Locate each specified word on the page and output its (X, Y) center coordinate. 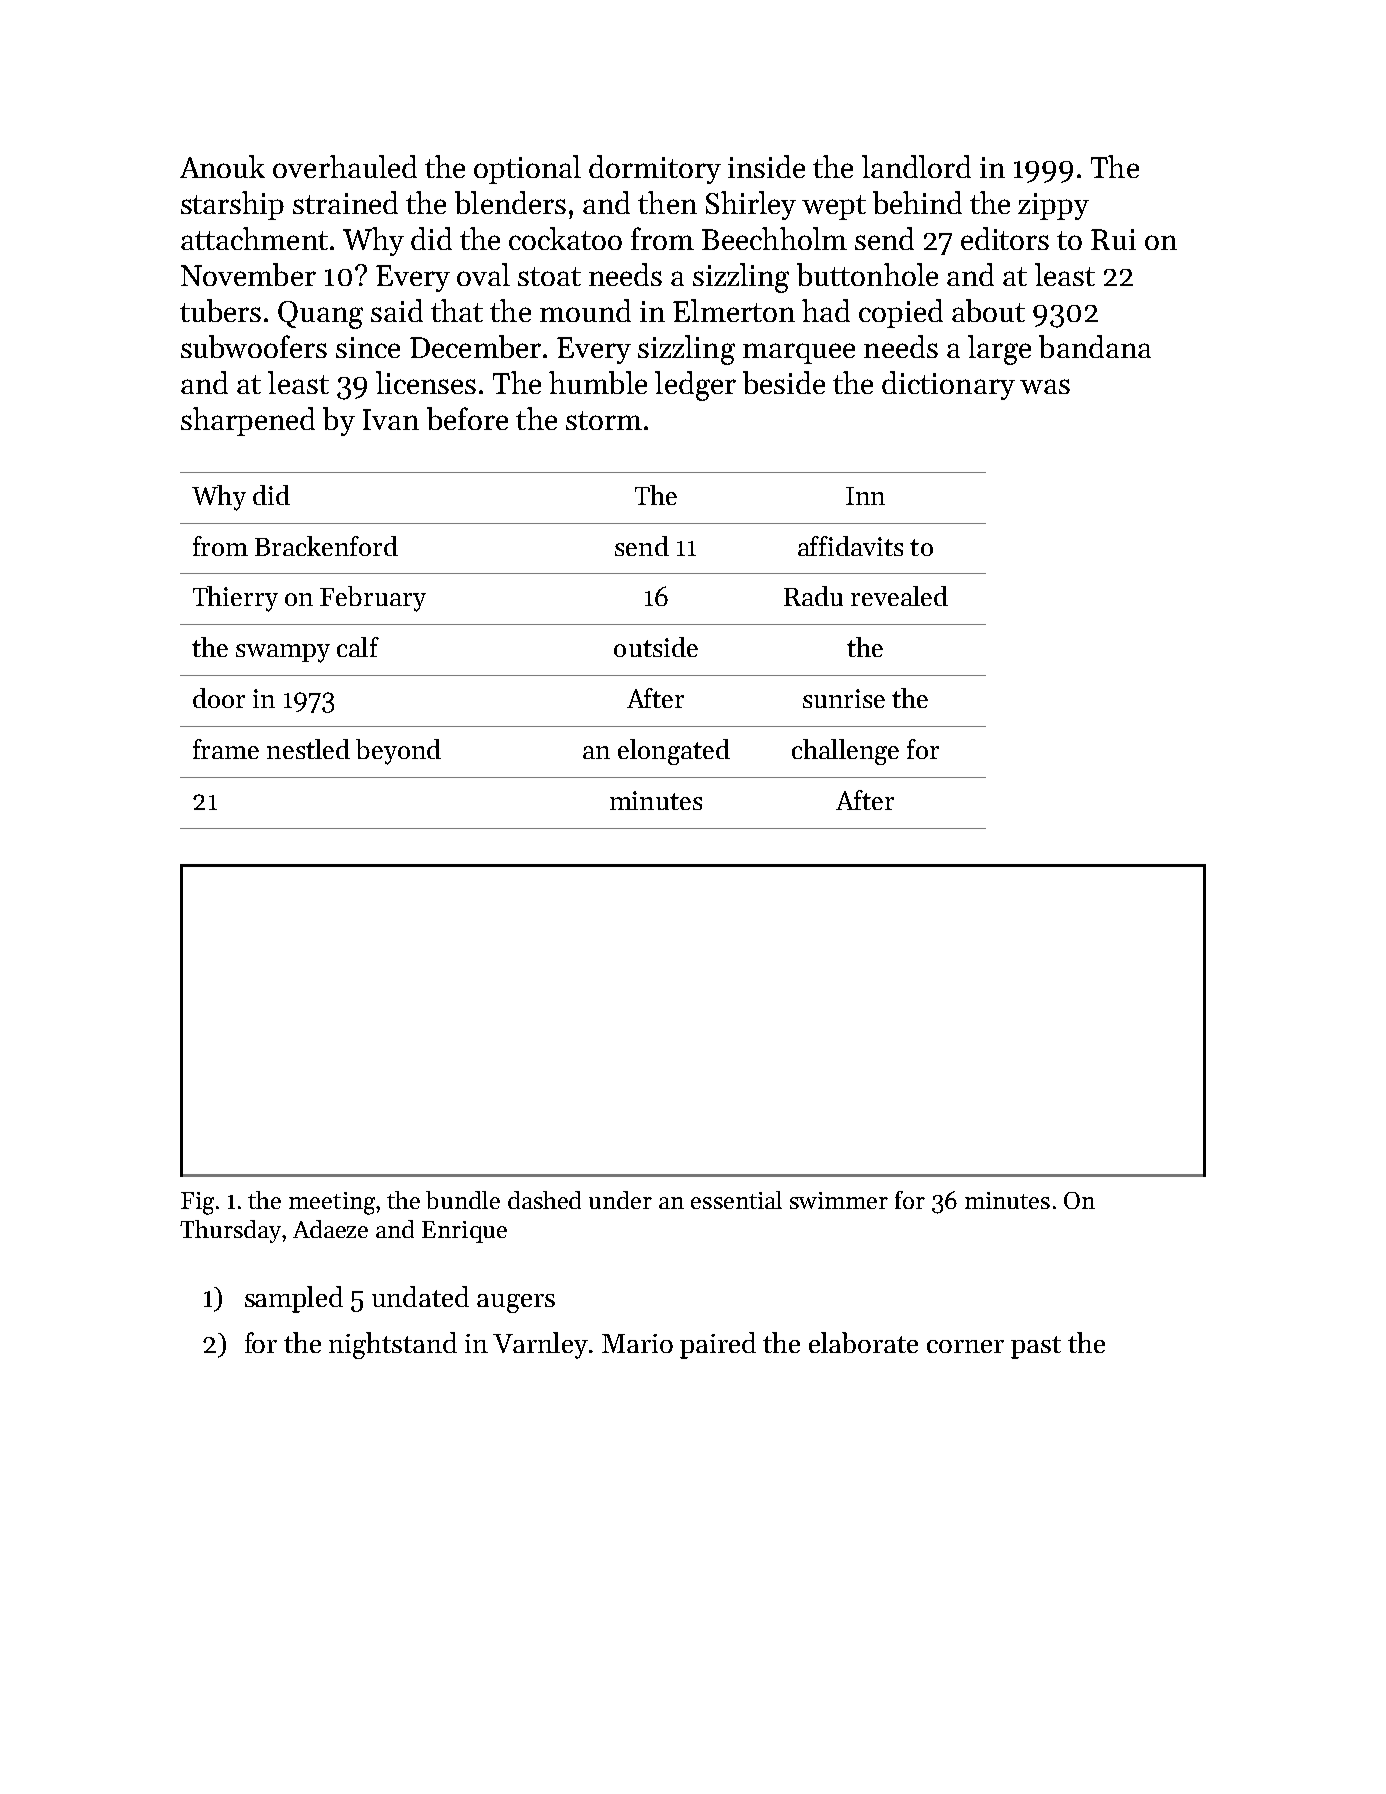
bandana (1095, 346)
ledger (695, 386)
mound (585, 310)
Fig (197, 1203)
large (999, 350)
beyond (398, 752)
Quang (320, 315)
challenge (845, 752)
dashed (544, 1200)
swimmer (839, 1200)
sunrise (844, 698)
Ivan (391, 419)
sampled (294, 1299)
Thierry (235, 599)
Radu (813, 596)
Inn (865, 496)
